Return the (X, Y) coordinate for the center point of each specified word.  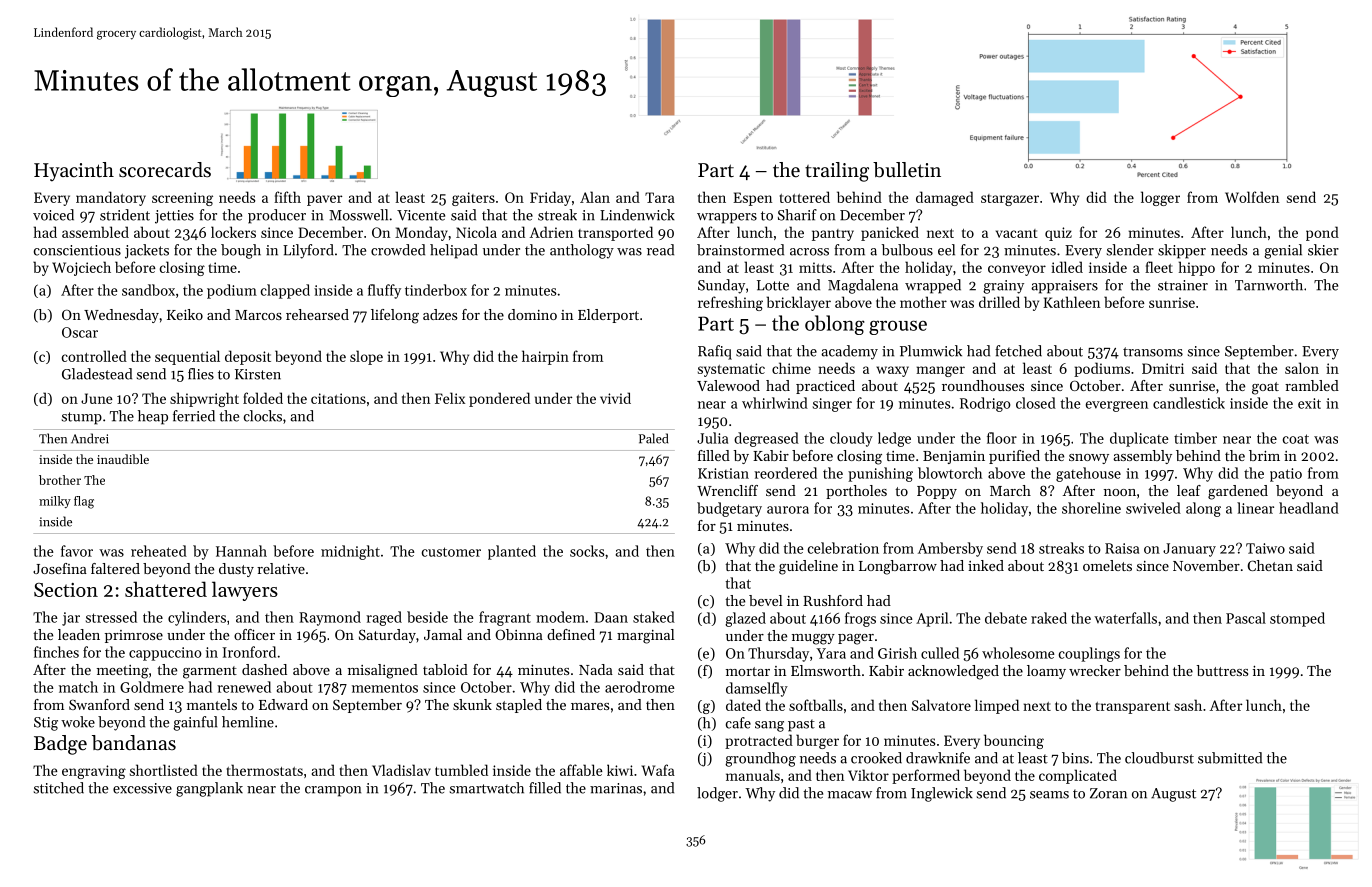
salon (1302, 368)
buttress (1222, 670)
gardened (1238, 492)
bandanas (134, 743)
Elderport (608, 316)
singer (832, 405)
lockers (233, 232)
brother (60, 480)
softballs (816, 705)
